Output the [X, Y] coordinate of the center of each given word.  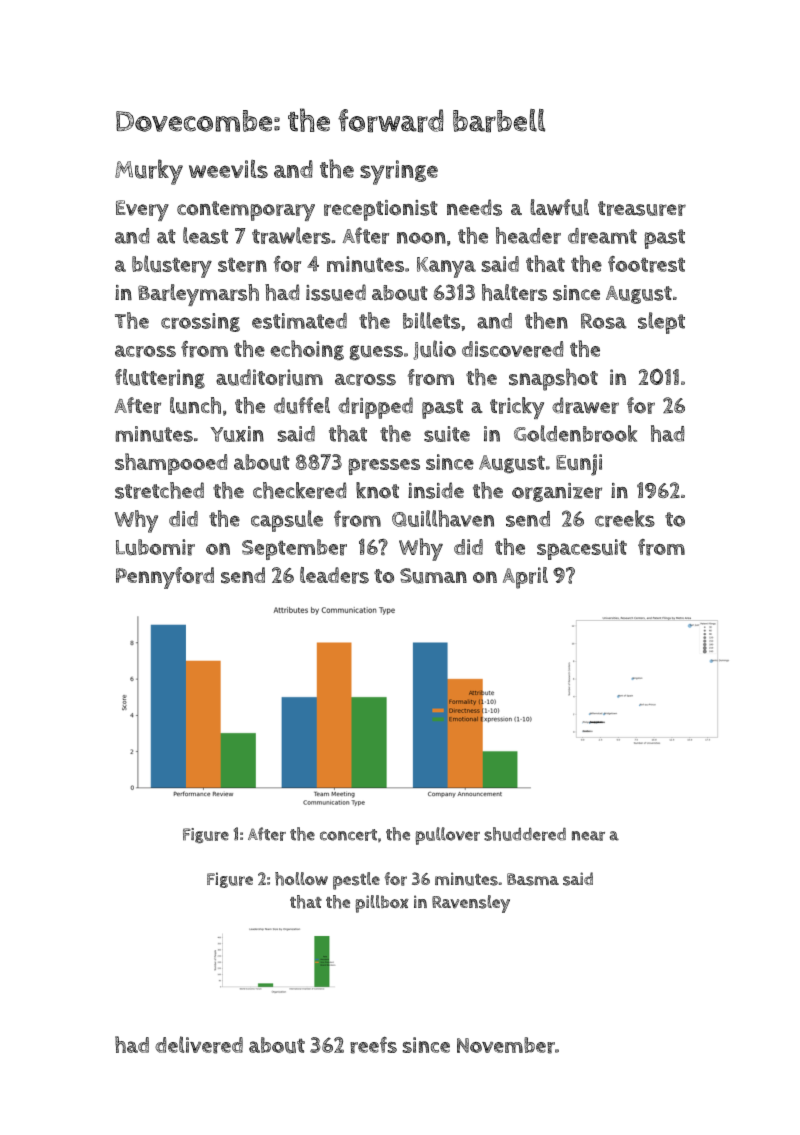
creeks [625, 518]
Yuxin [237, 434]
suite [447, 434]
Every [142, 210]
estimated [299, 321]
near [588, 836]
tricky [517, 408]
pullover [447, 836]
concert [348, 835]
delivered [199, 1045]
